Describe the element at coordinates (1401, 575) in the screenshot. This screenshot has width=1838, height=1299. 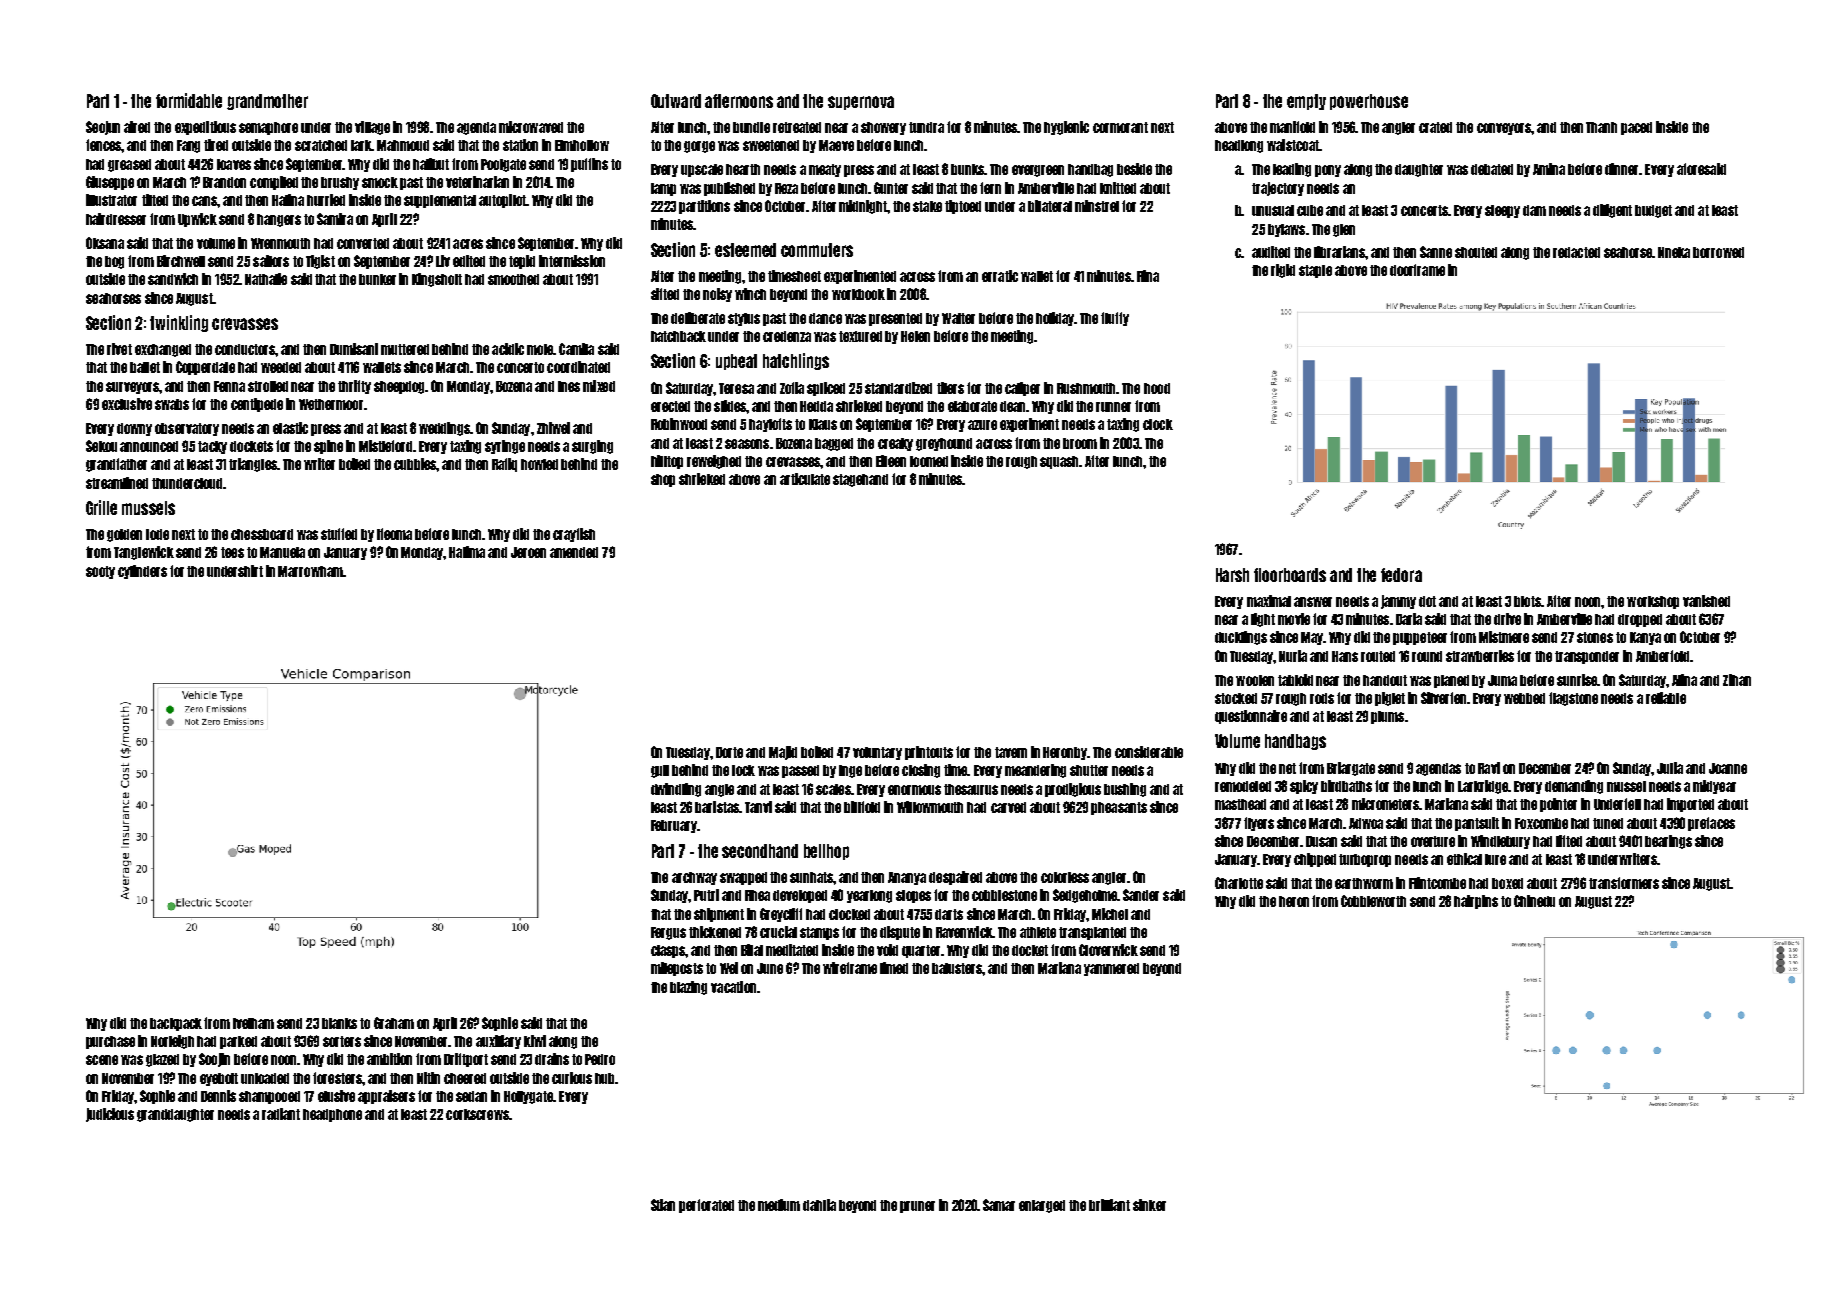
I see `fedora` at that location.
